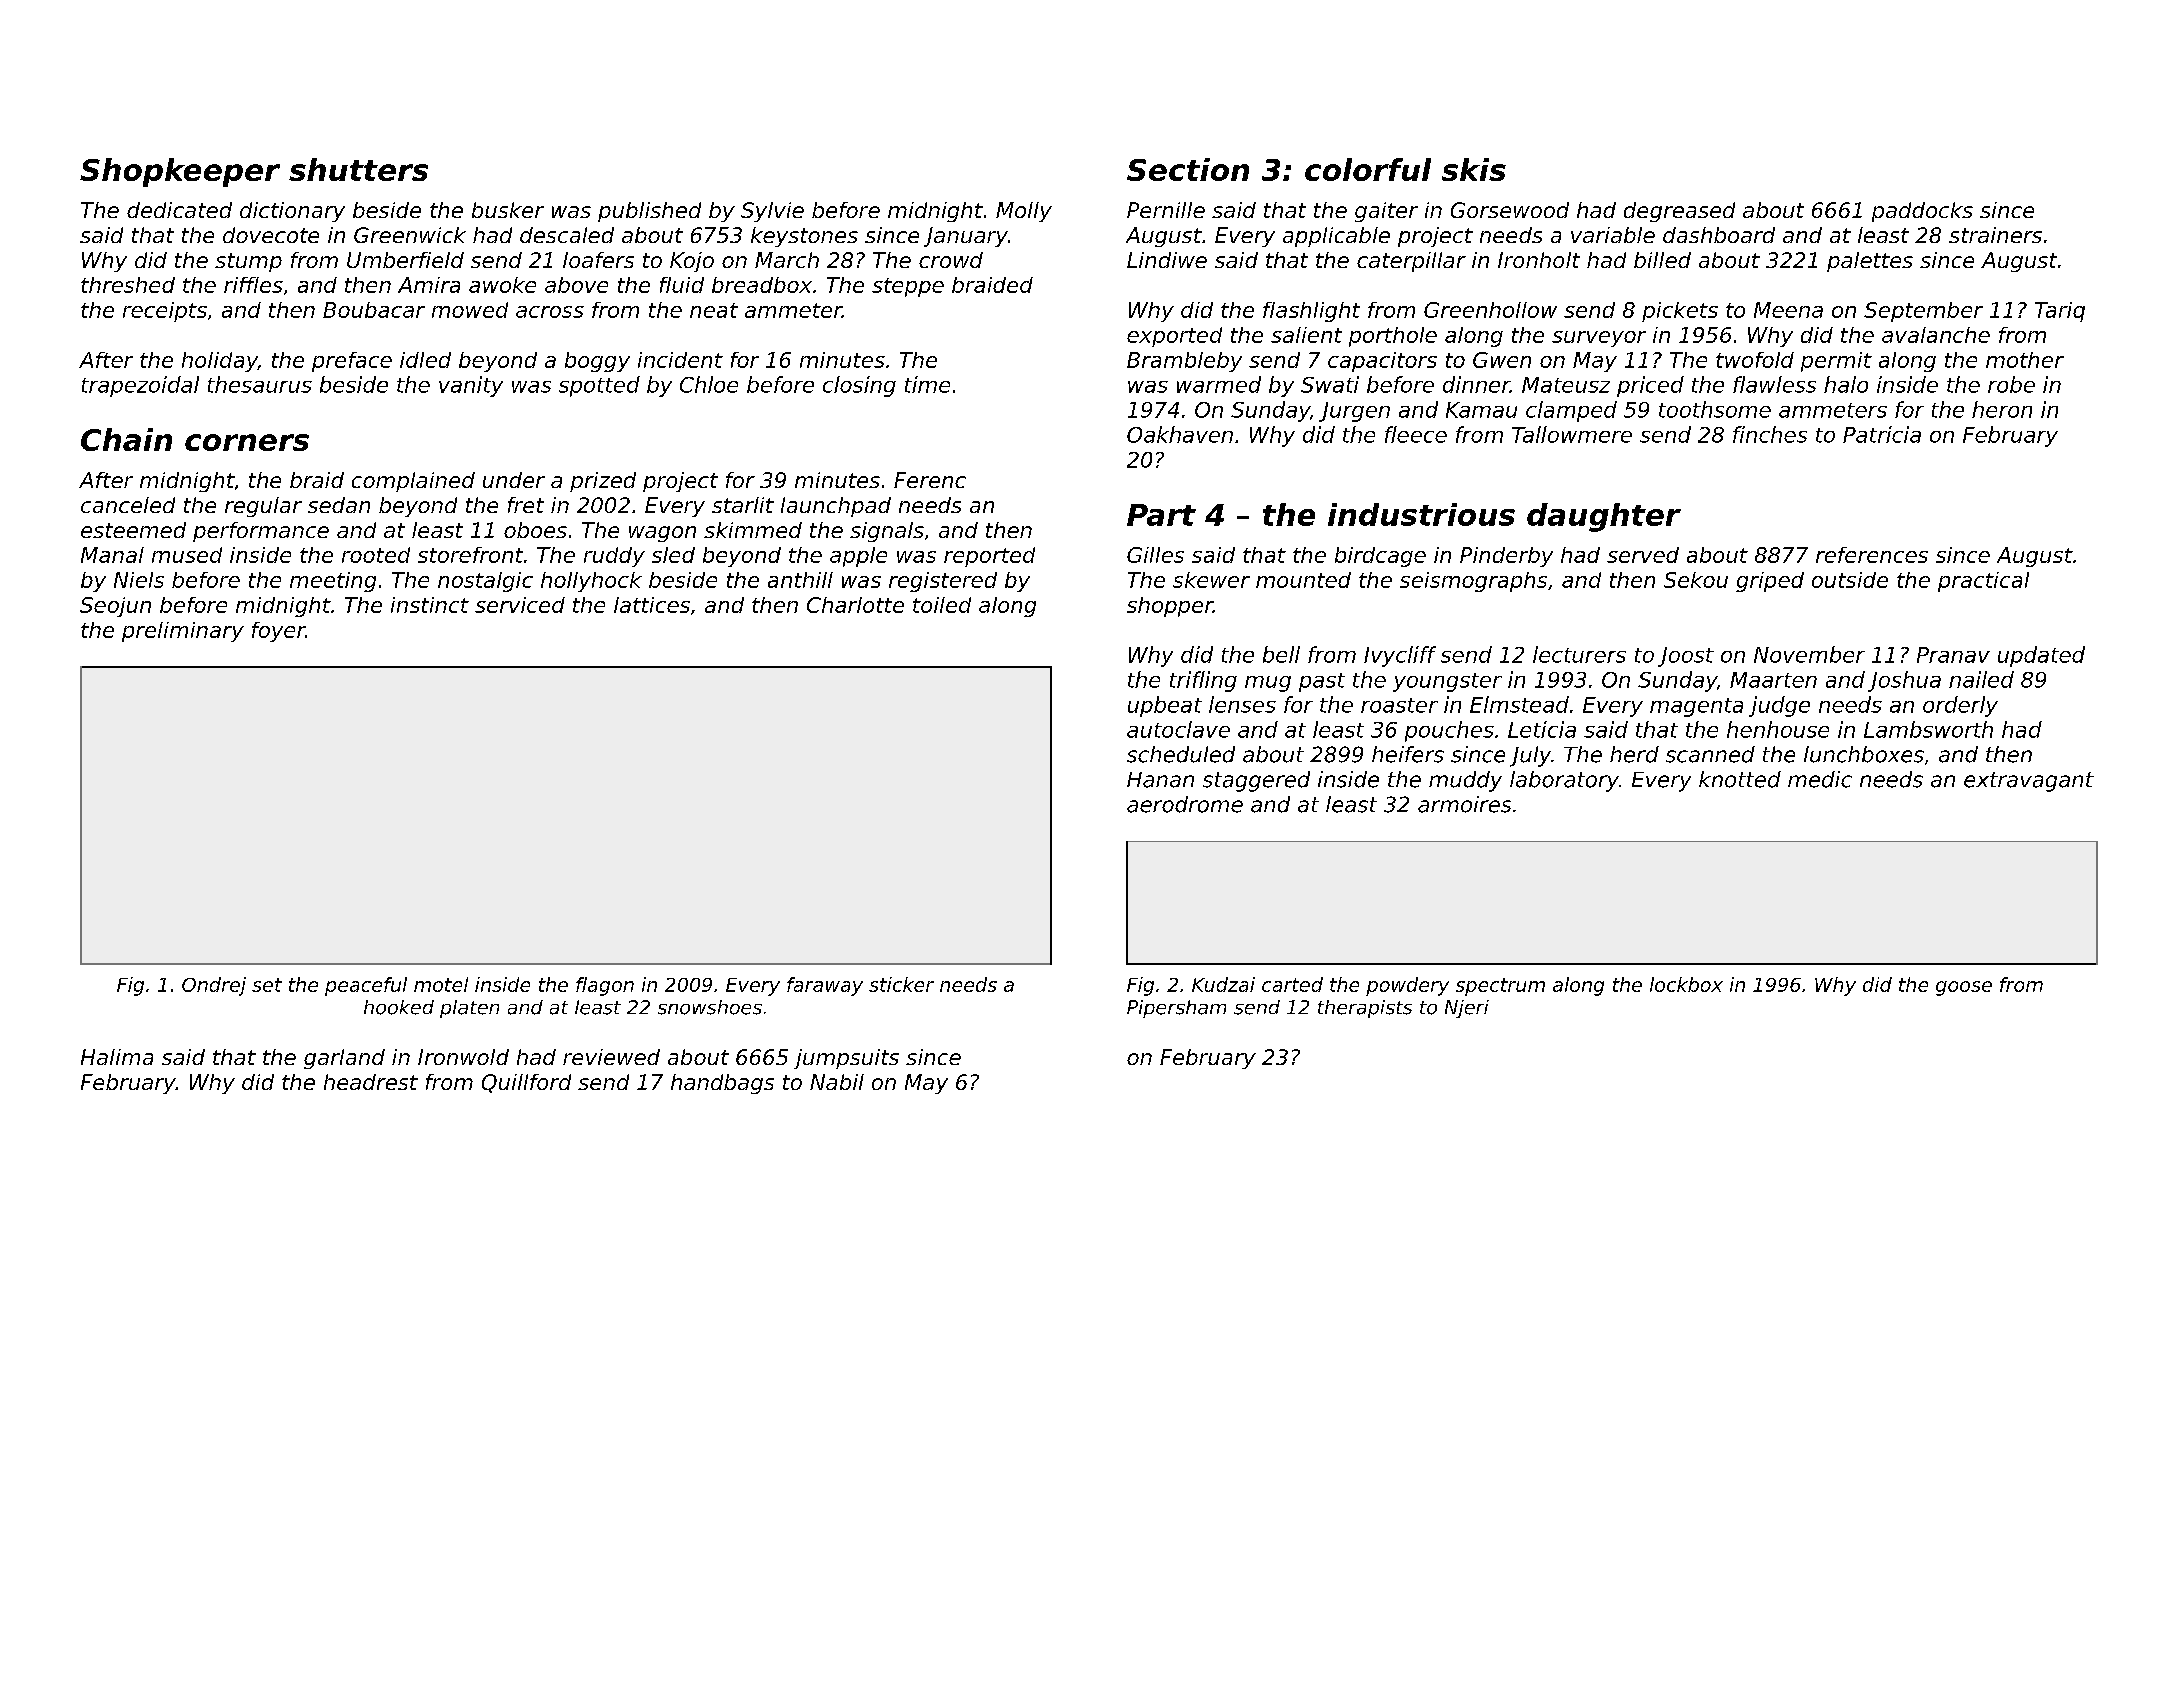  Describe the element at coordinates (1176, 1009) in the image. I see `Pipersham` at that location.
